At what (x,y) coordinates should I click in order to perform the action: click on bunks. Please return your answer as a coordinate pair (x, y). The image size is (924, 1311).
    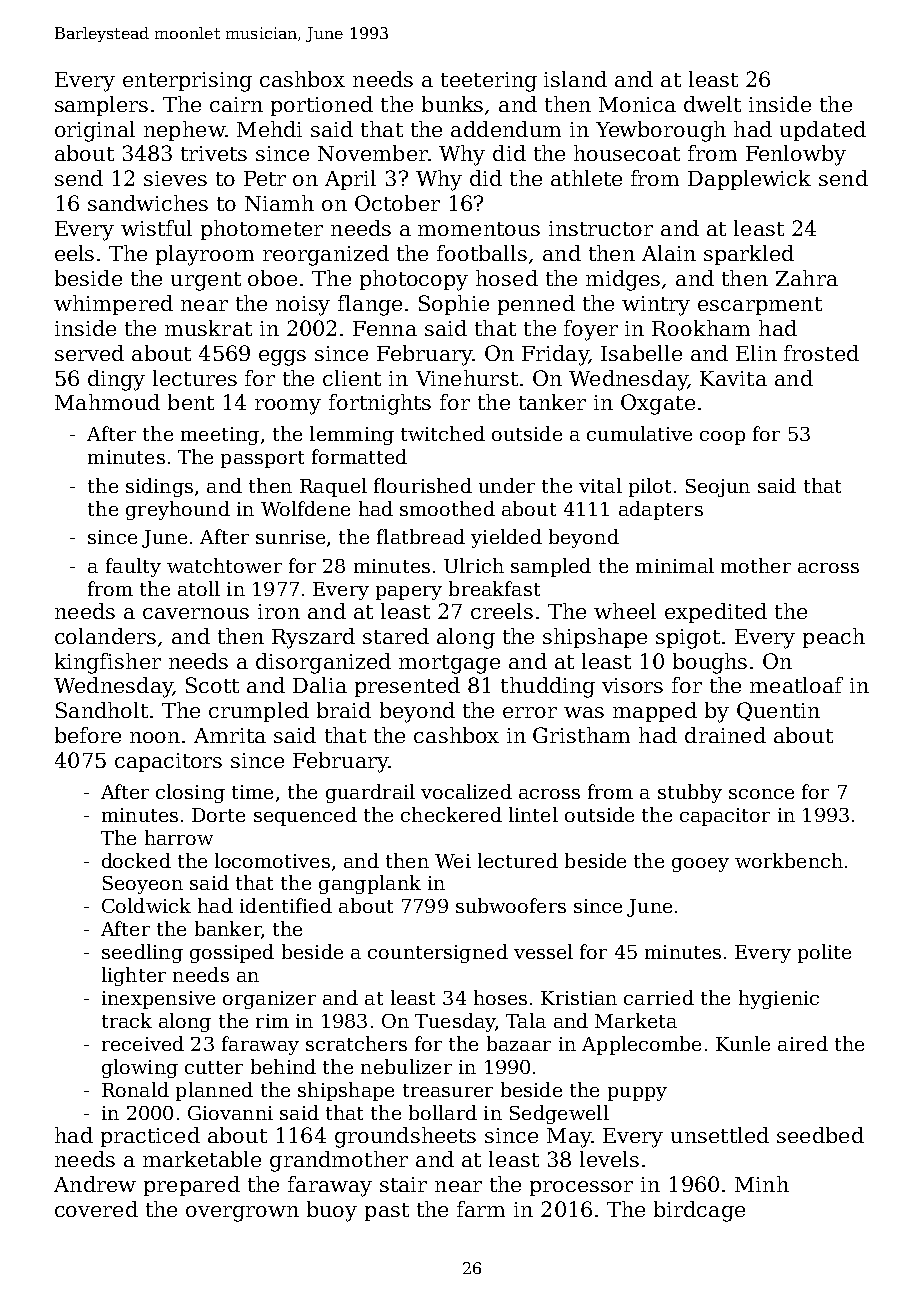
    Looking at the image, I should click on (452, 104).
